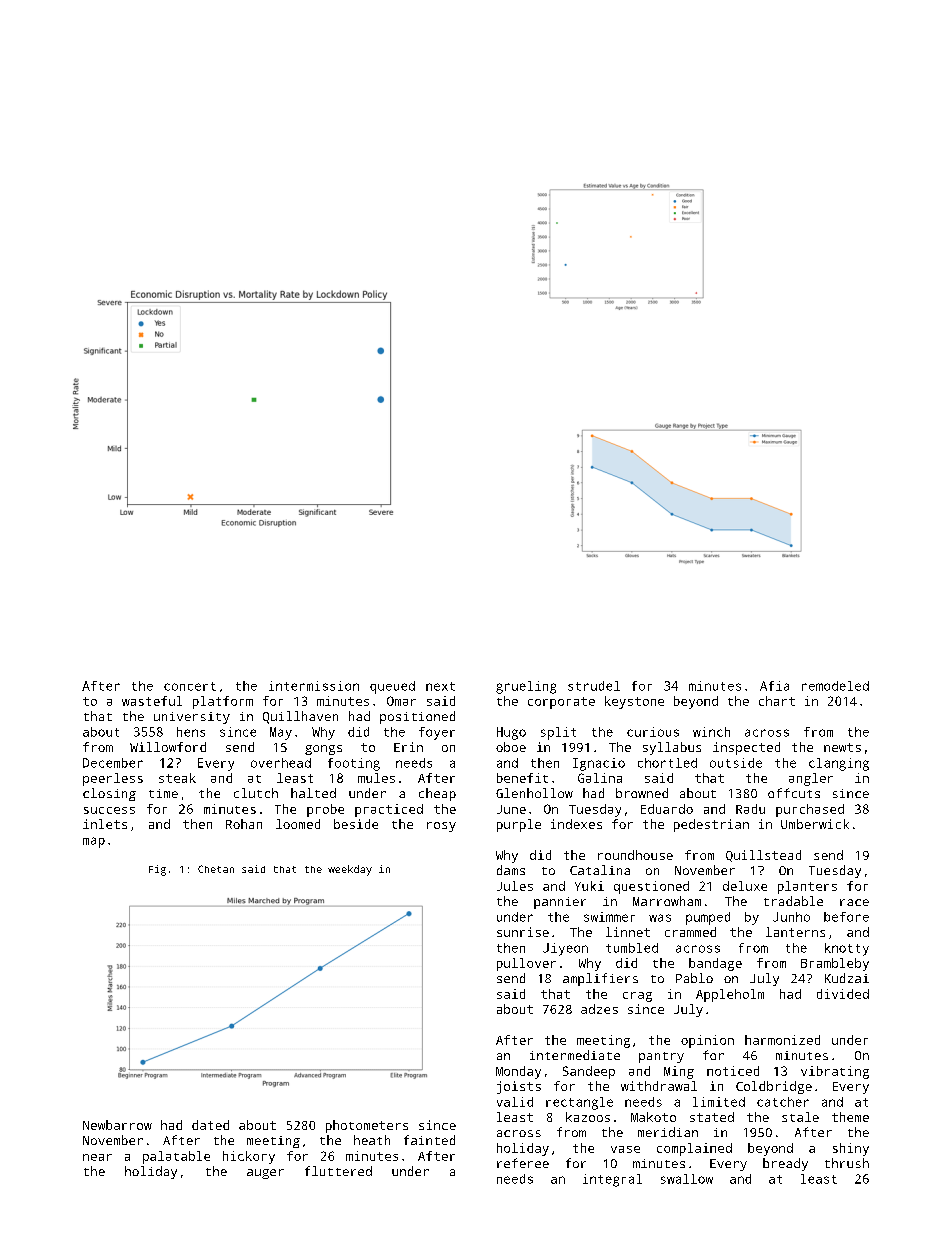  What do you see at coordinates (774, 686) in the screenshot?
I see `Afia` at bounding box center [774, 686].
